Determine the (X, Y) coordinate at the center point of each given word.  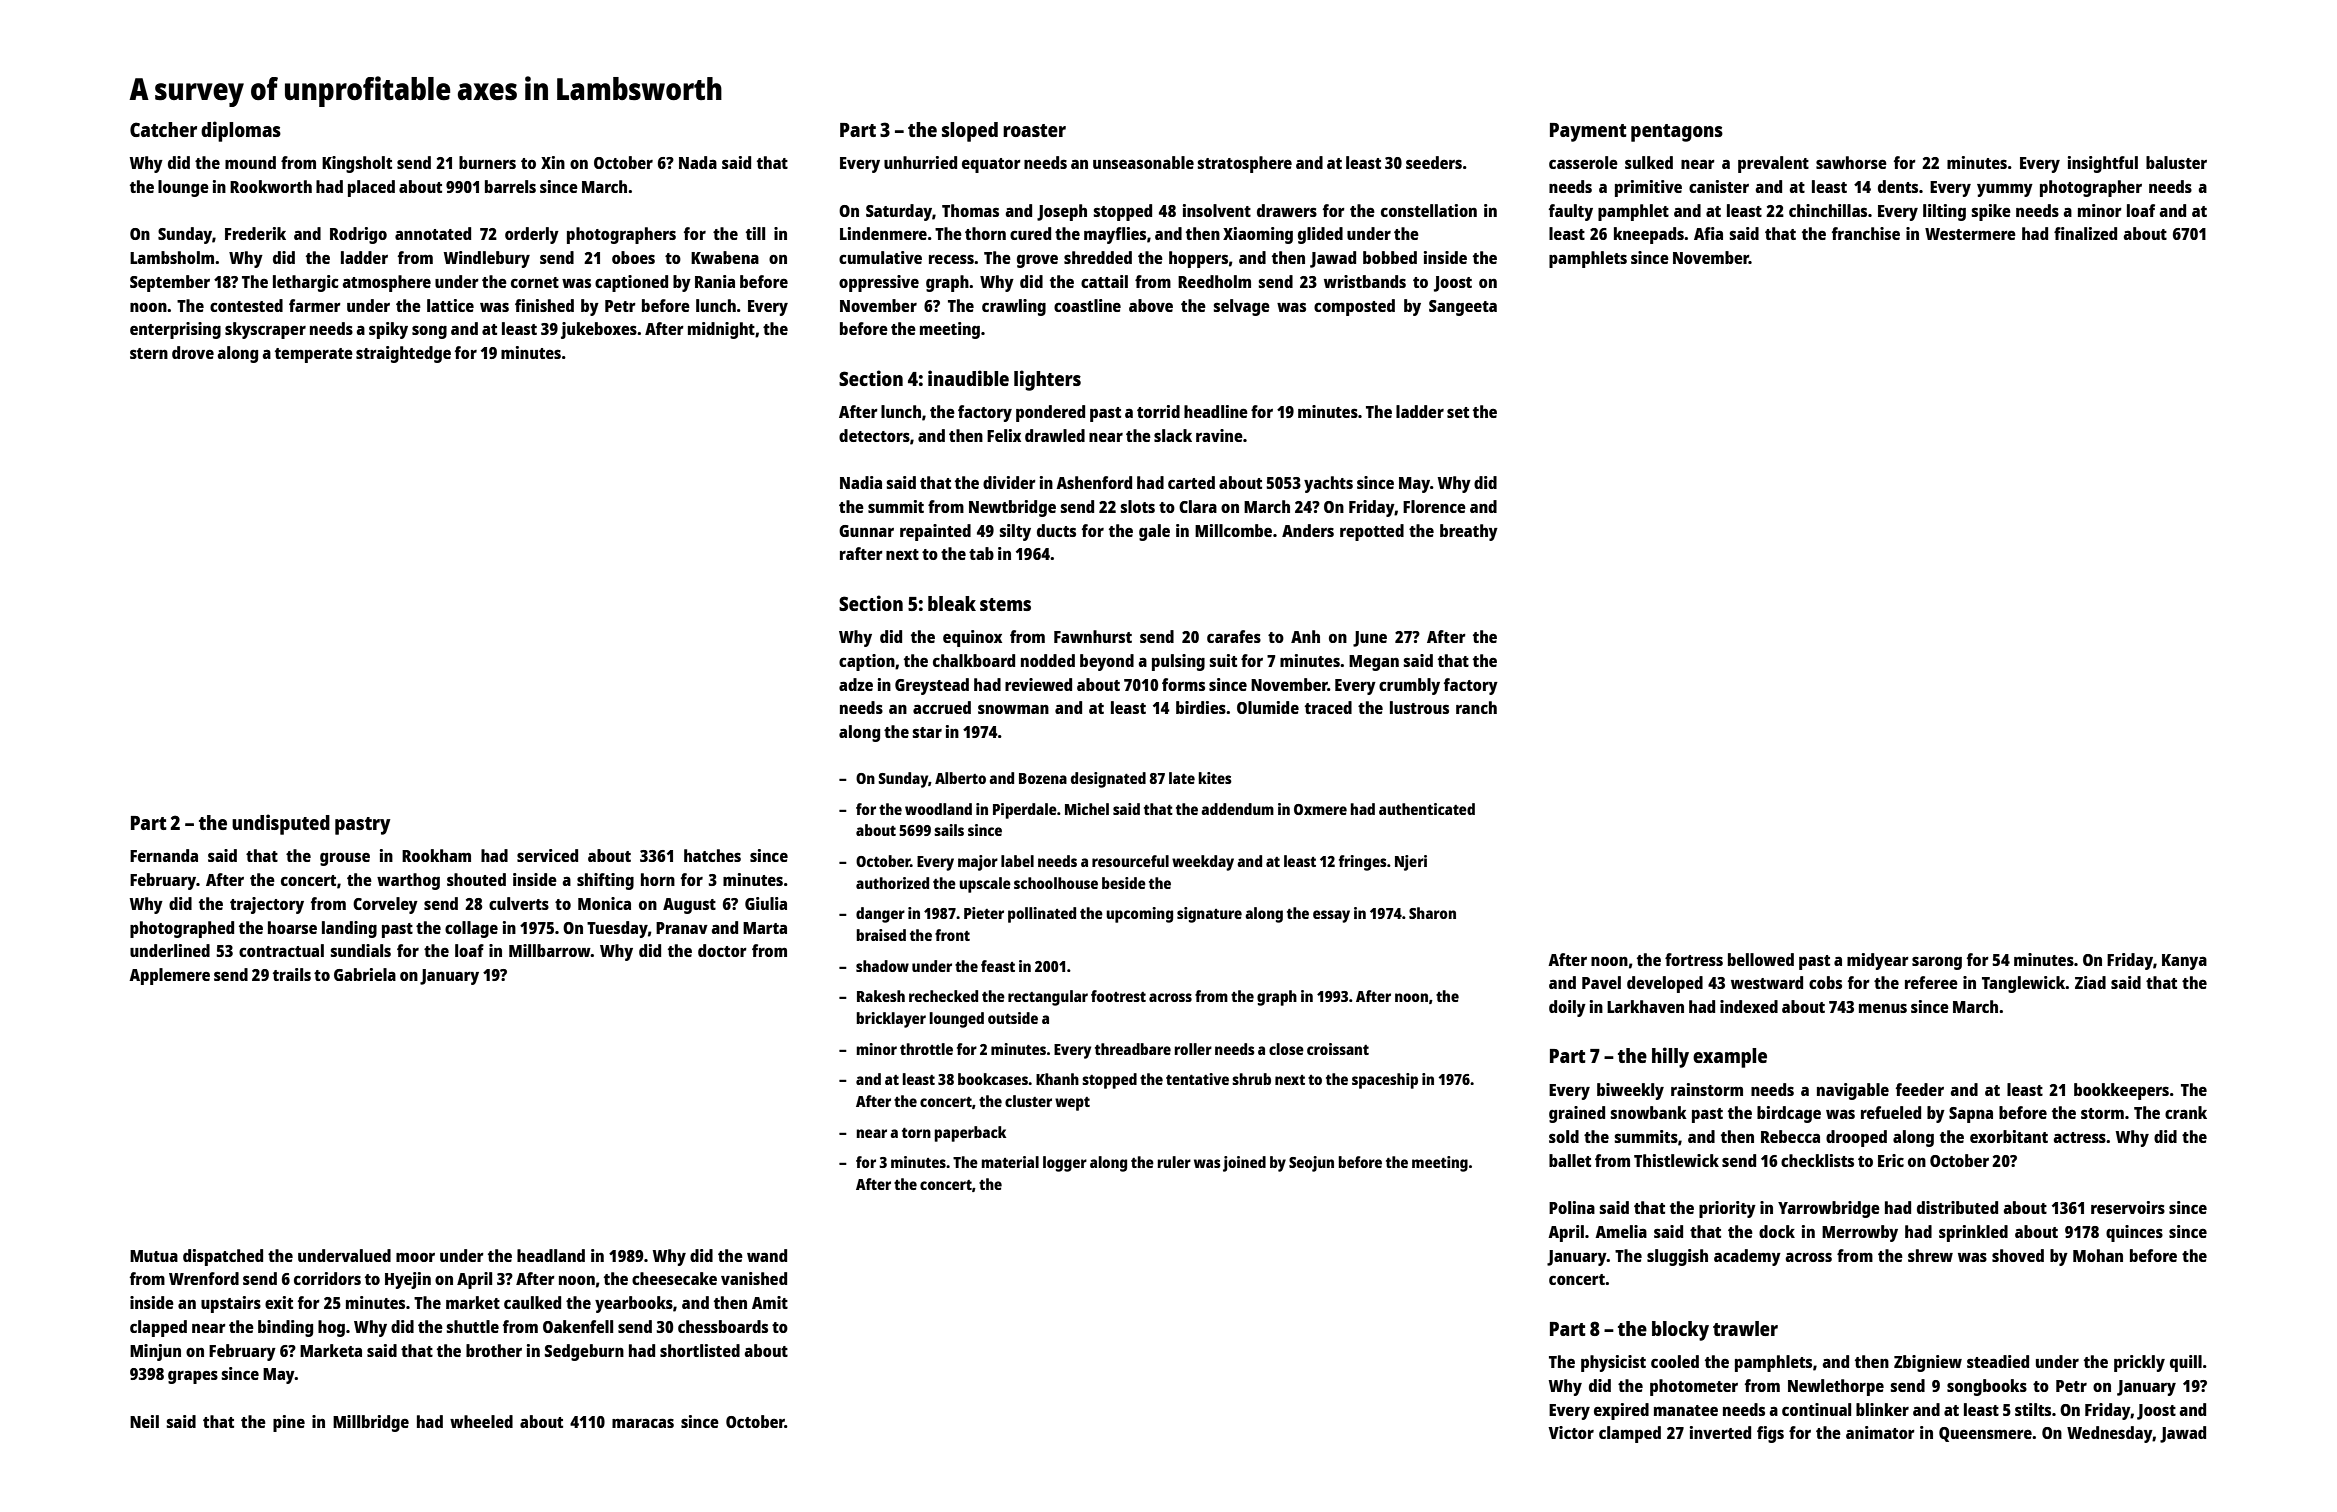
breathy (1469, 532)
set (1458, 412)
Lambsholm (172, 257)
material (1010, 1162)
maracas (643, 1423)
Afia (1708, 233)
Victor (1571, 1432)
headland (551, 1255)
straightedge (403, 354)
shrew (1930, 1255)
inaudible (968, 378)
